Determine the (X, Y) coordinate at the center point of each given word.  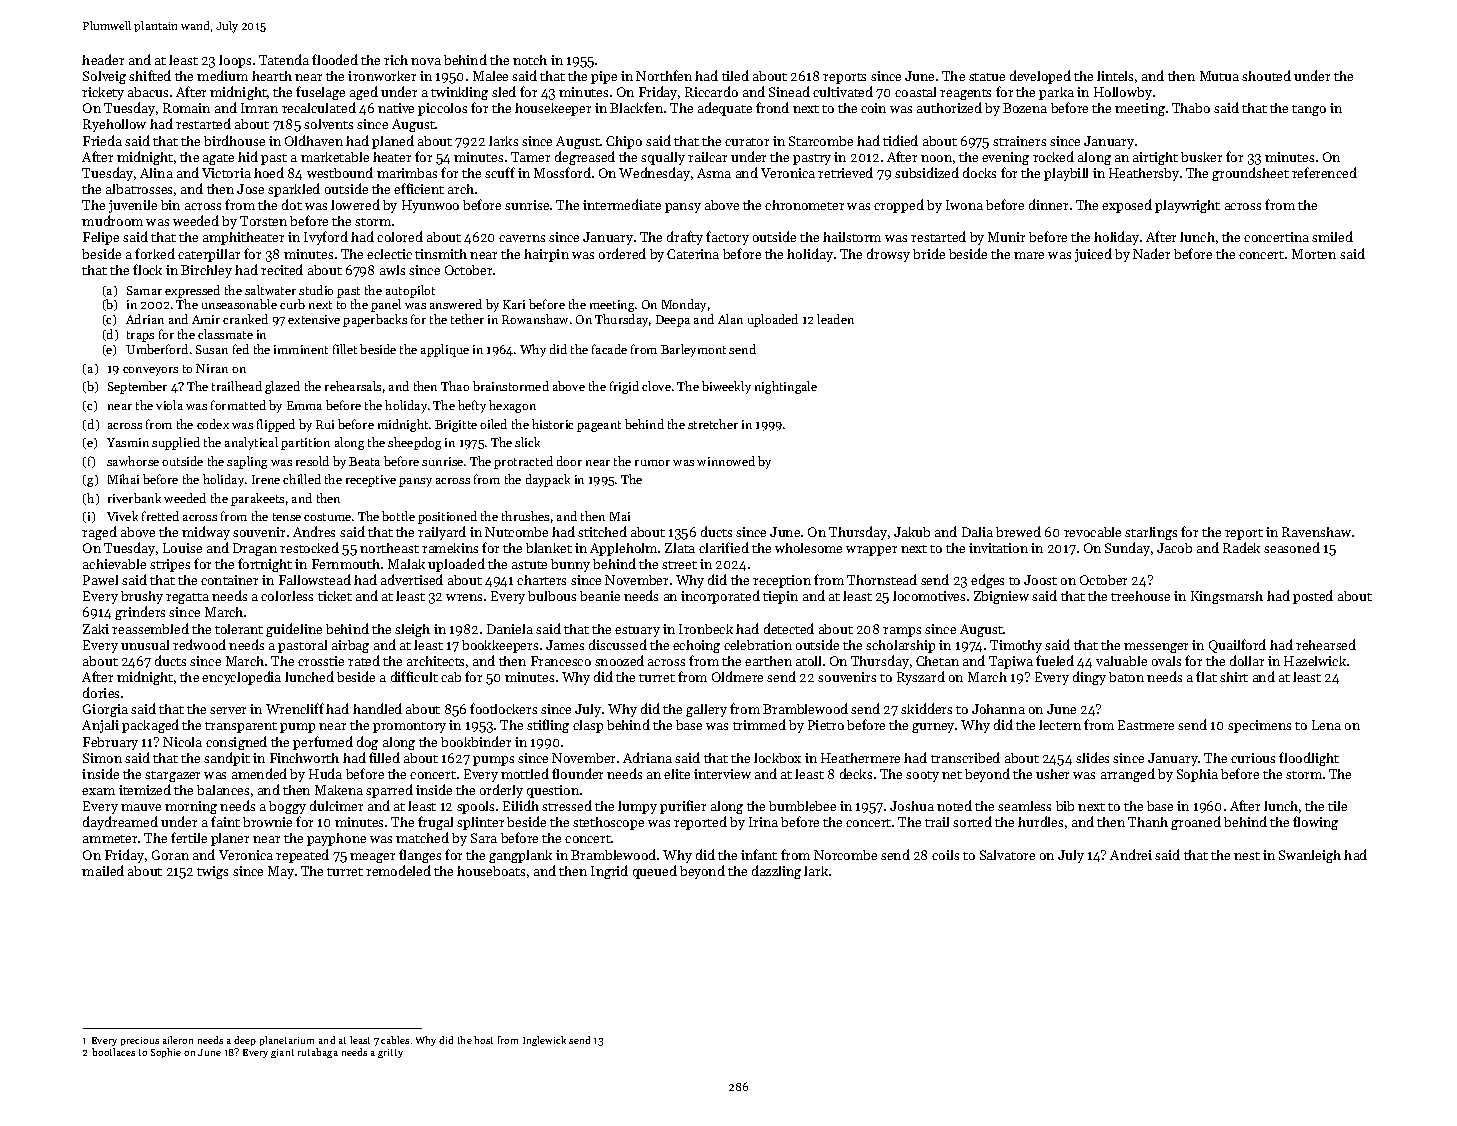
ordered (622, 253)
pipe (604, 77)
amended (259, 773)
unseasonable (239, 304)
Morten (1314, 254)
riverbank (134, 498)
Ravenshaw (1316, 532)
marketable (335, 157)
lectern (1060, 725)
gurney (933, 728)
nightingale (786, 387)
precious (140, 1041)
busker (1201, 157)
